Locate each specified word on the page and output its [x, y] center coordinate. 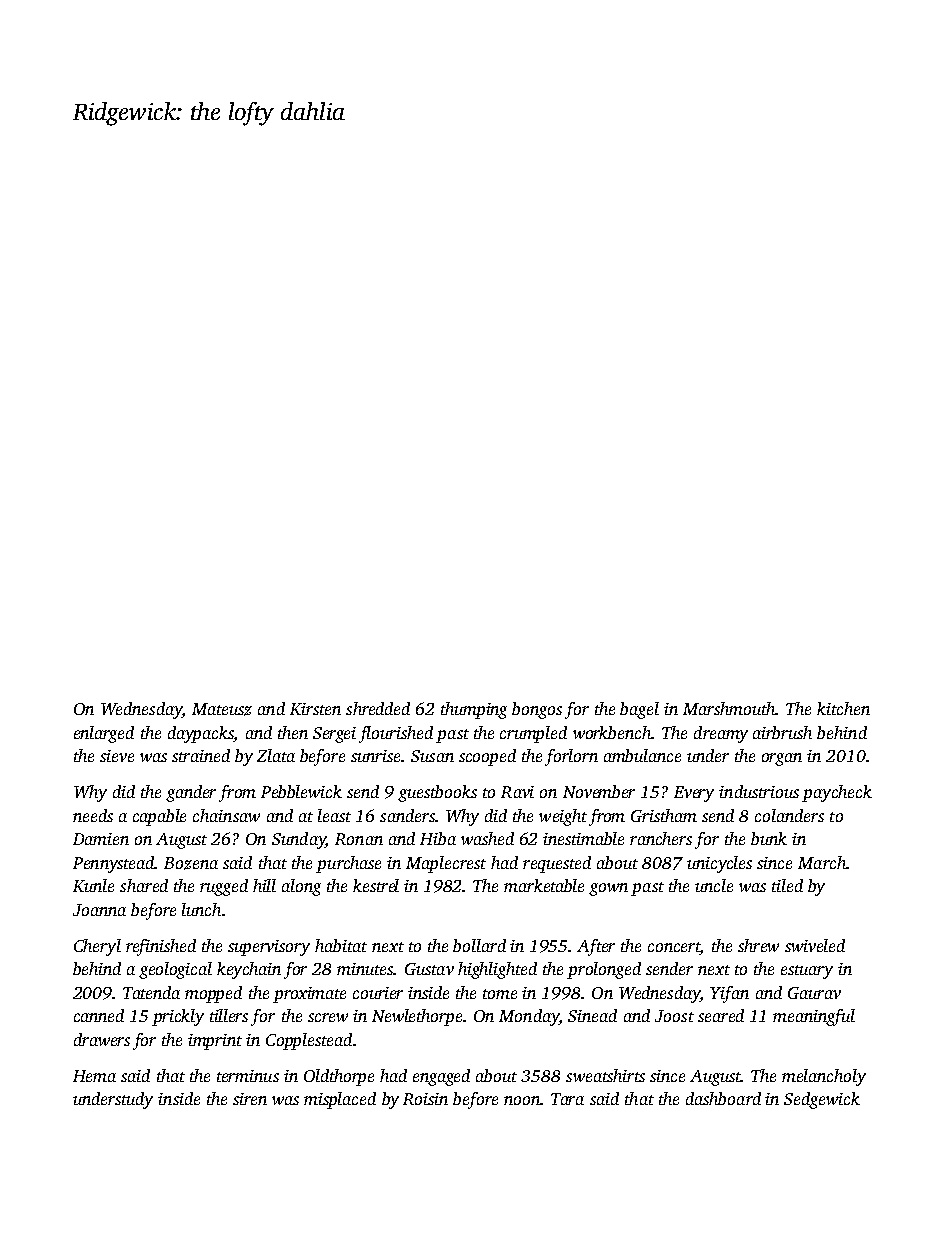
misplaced [340, 1100]
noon [522, 1100]
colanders [789, 815]
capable [159, 817]
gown [608, 889]
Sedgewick [822, 1100]
